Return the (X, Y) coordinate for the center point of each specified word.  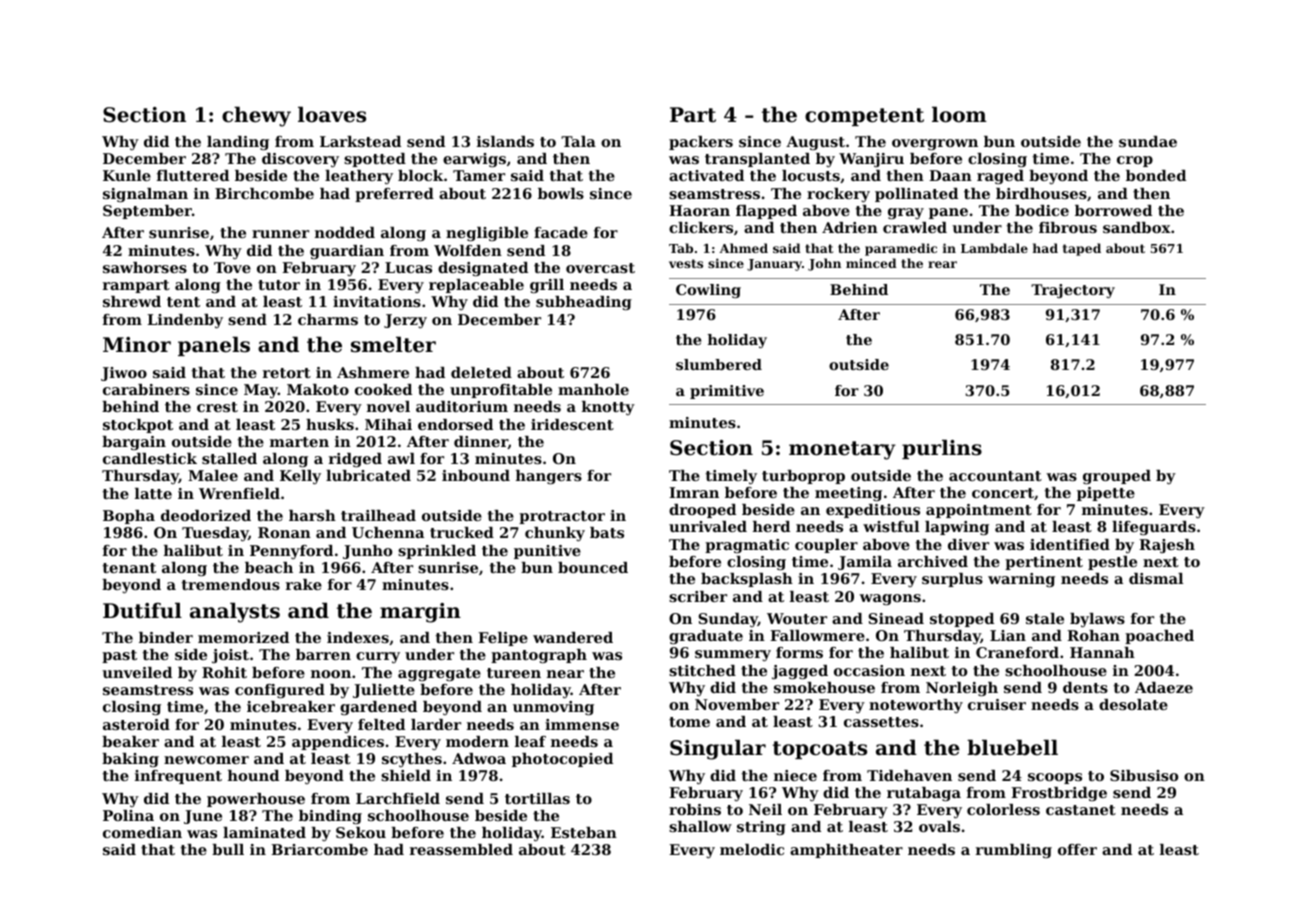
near (565, 674)
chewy (256, 116)
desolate (1133, 704)
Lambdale (994, 248)
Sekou (361, 832)
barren (323, 654)
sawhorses (145, 267)
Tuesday (215, 534)
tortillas (537, 798)
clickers (701, 227)
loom (959, 114)
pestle (1112, 563)
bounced (593, 567)
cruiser (997, 704)
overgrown (935, 144)
